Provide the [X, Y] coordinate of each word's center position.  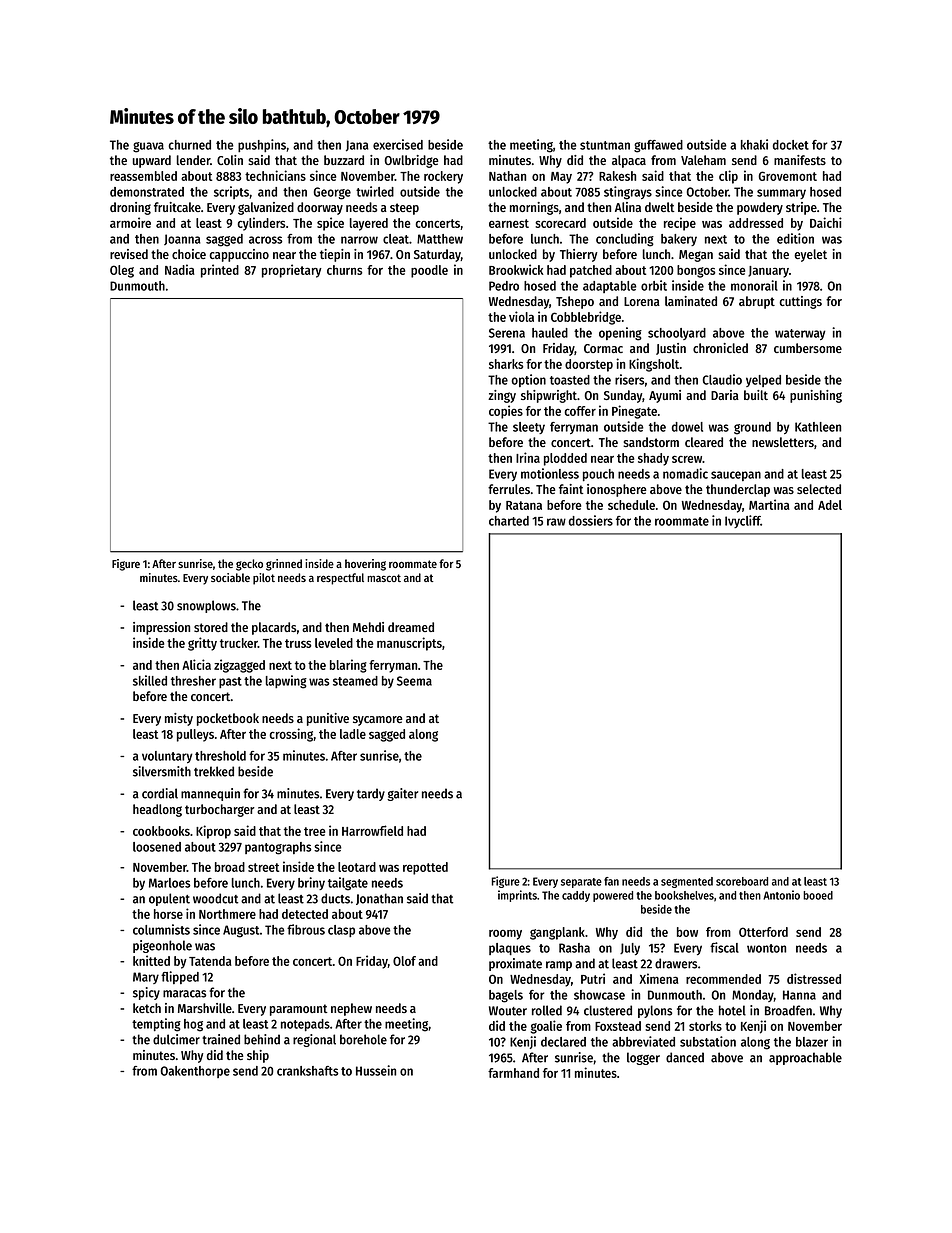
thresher [193, 681]
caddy [576, 896]
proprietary [292, 271]
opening [620, 334]
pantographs [278, 848]
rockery [443, 177]
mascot [384, 578]
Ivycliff [743, 521]
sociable [230, 577]
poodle [429, 271]
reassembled [143, 176]
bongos [696, 271]
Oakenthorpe [195, 1072]
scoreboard [742, 881]
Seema [414, 681]
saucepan [736, 476]
